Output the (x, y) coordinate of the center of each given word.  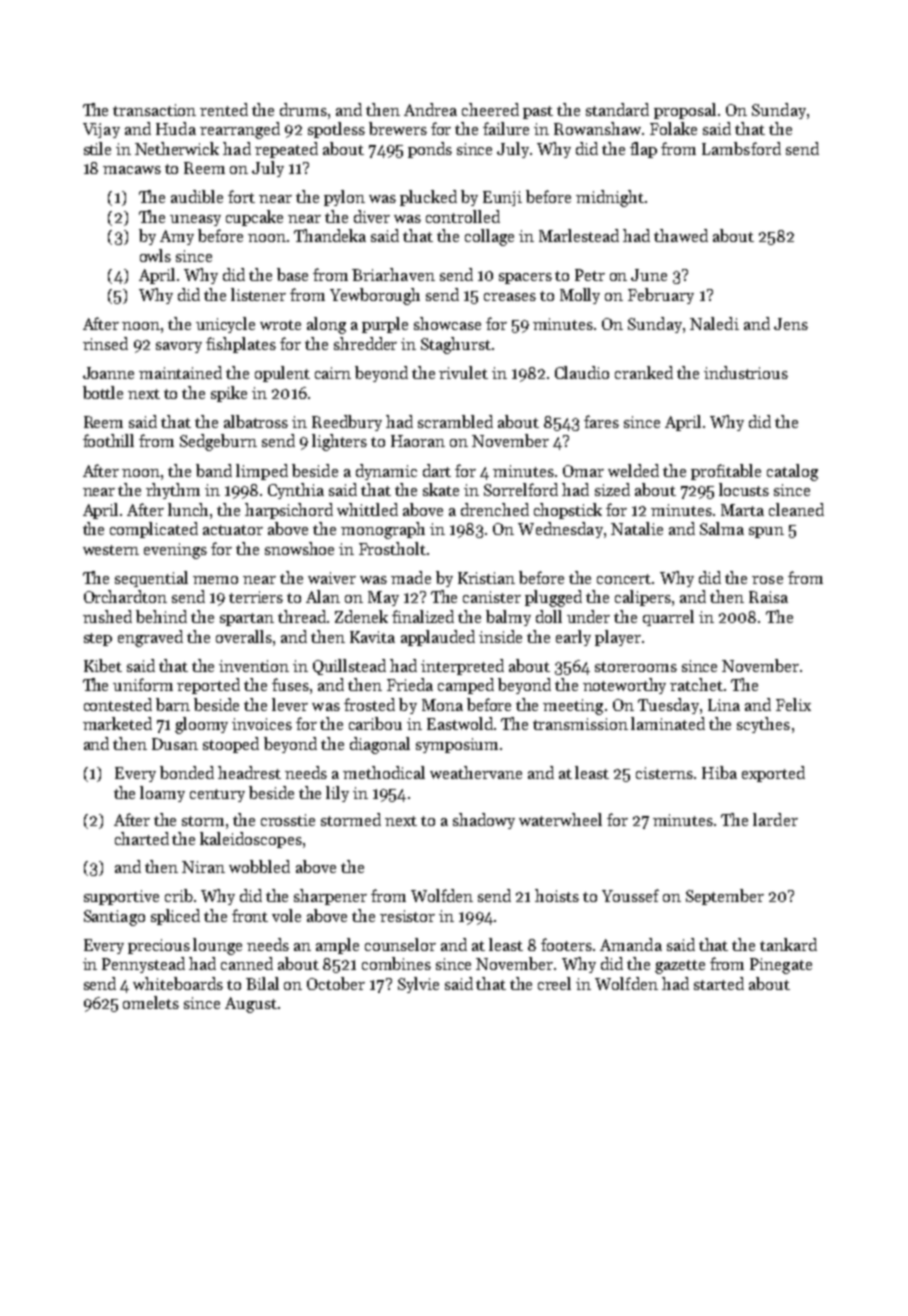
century (217, 795)
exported (773, 774)
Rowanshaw (597, 128)
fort (241, 196)
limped (262, 472)
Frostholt (392, 548)
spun (766, 532)
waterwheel (560, 819)
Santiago (114, 918)
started (719, 983)
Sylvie (418, 985)
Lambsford (741, 148)
